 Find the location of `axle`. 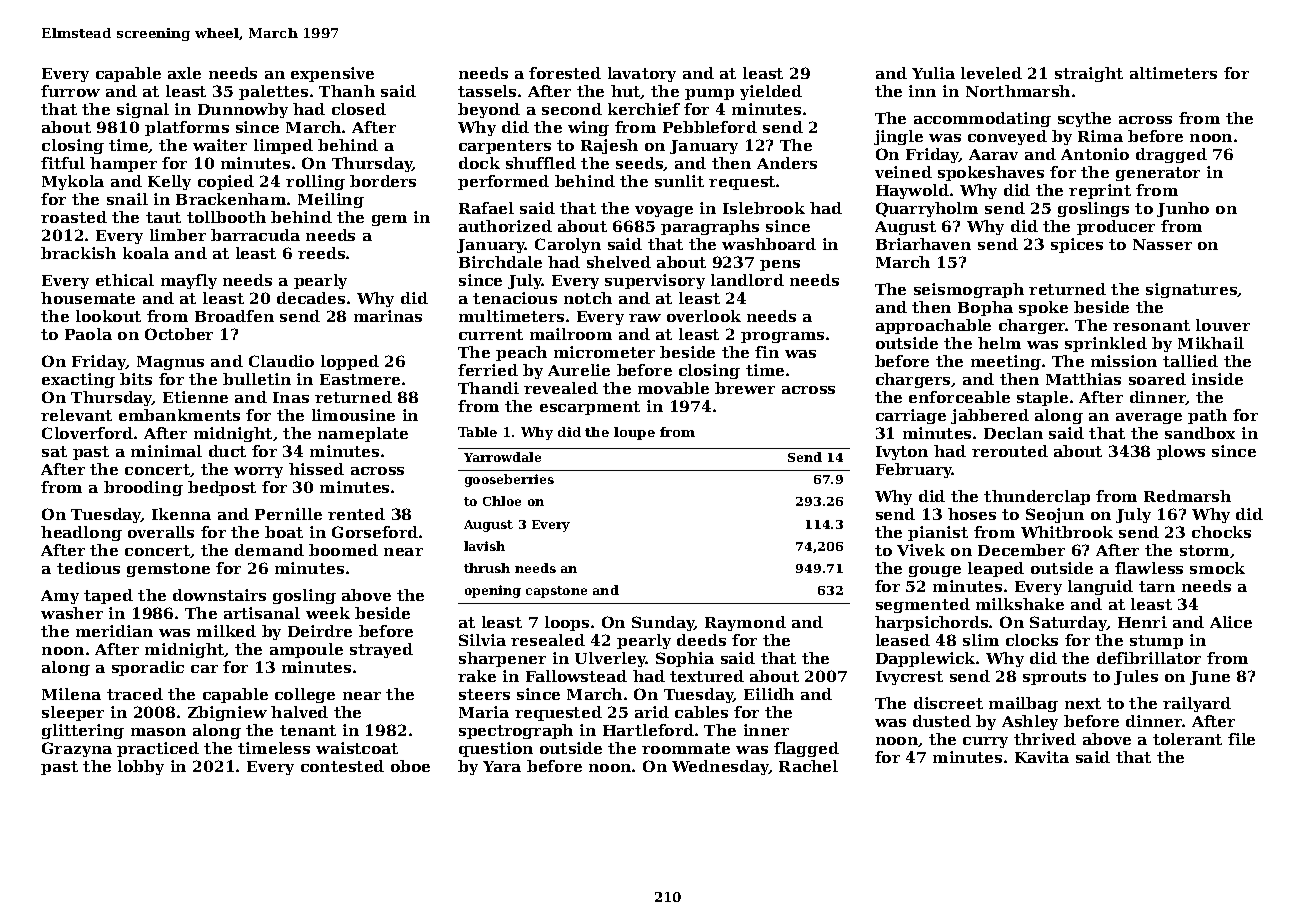

axle is located at coordinates (184, 73).
